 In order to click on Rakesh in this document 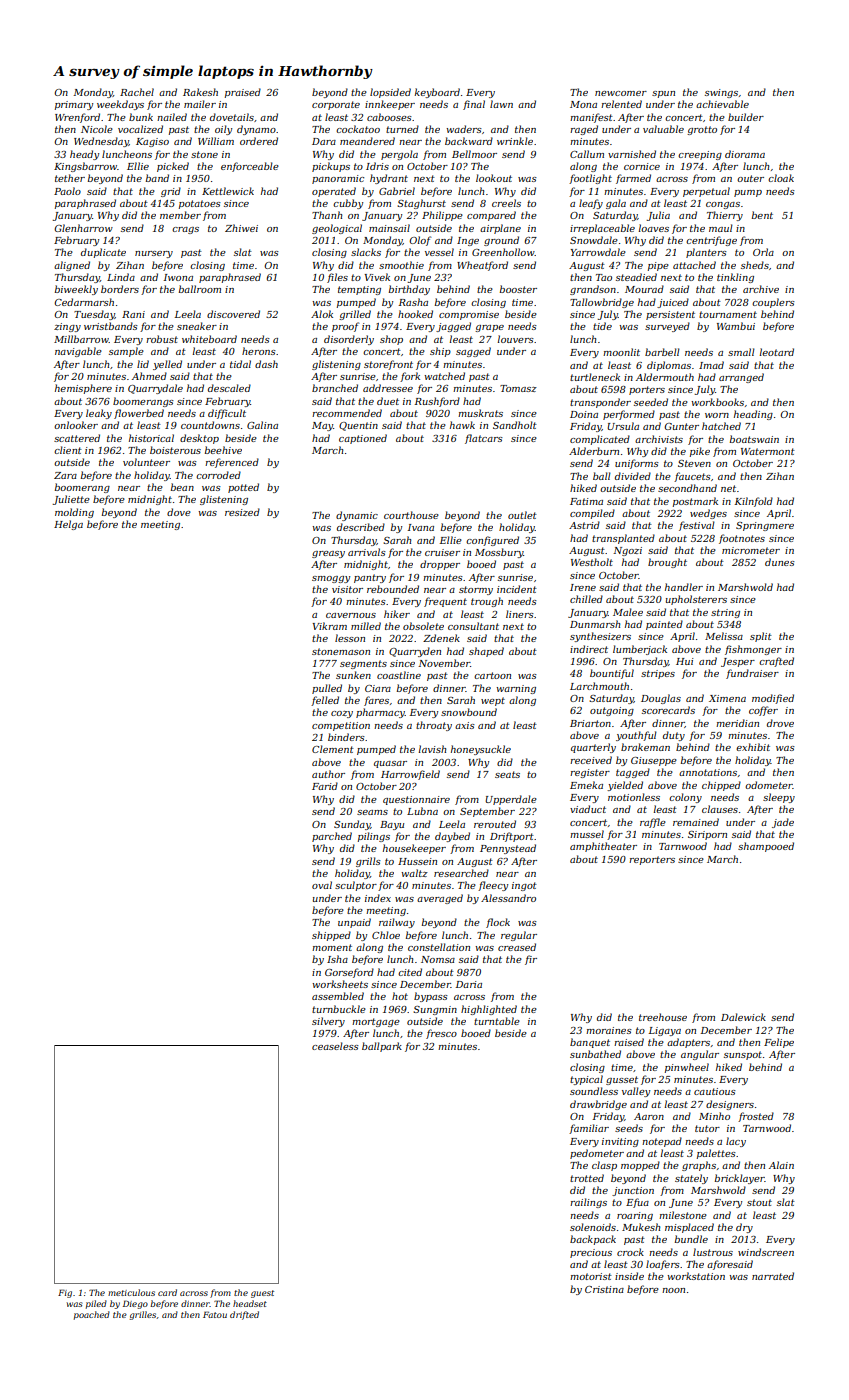, I will do `click(200, 92)`.
